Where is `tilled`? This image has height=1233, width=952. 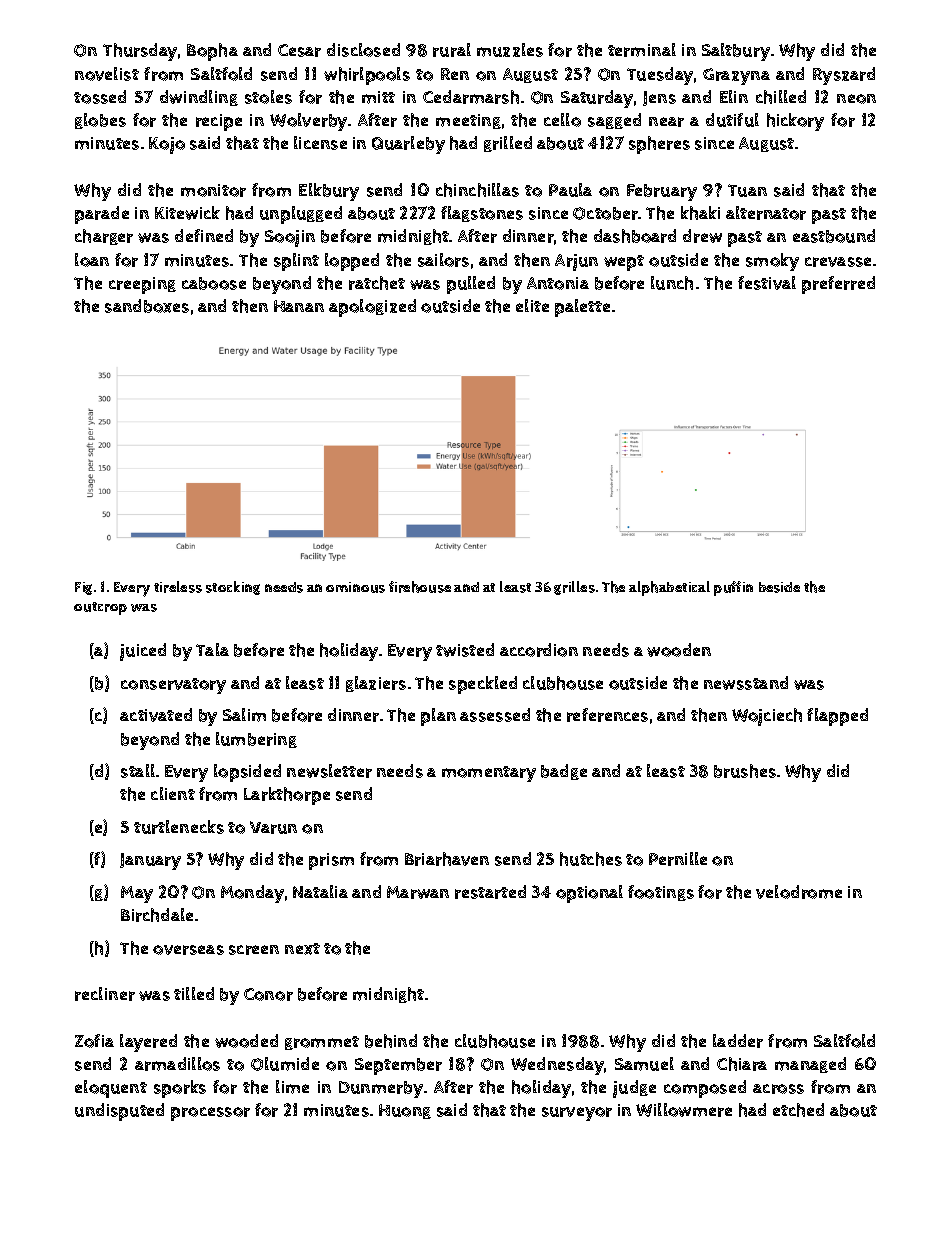 tilled is located at coordinates (194, 993).
